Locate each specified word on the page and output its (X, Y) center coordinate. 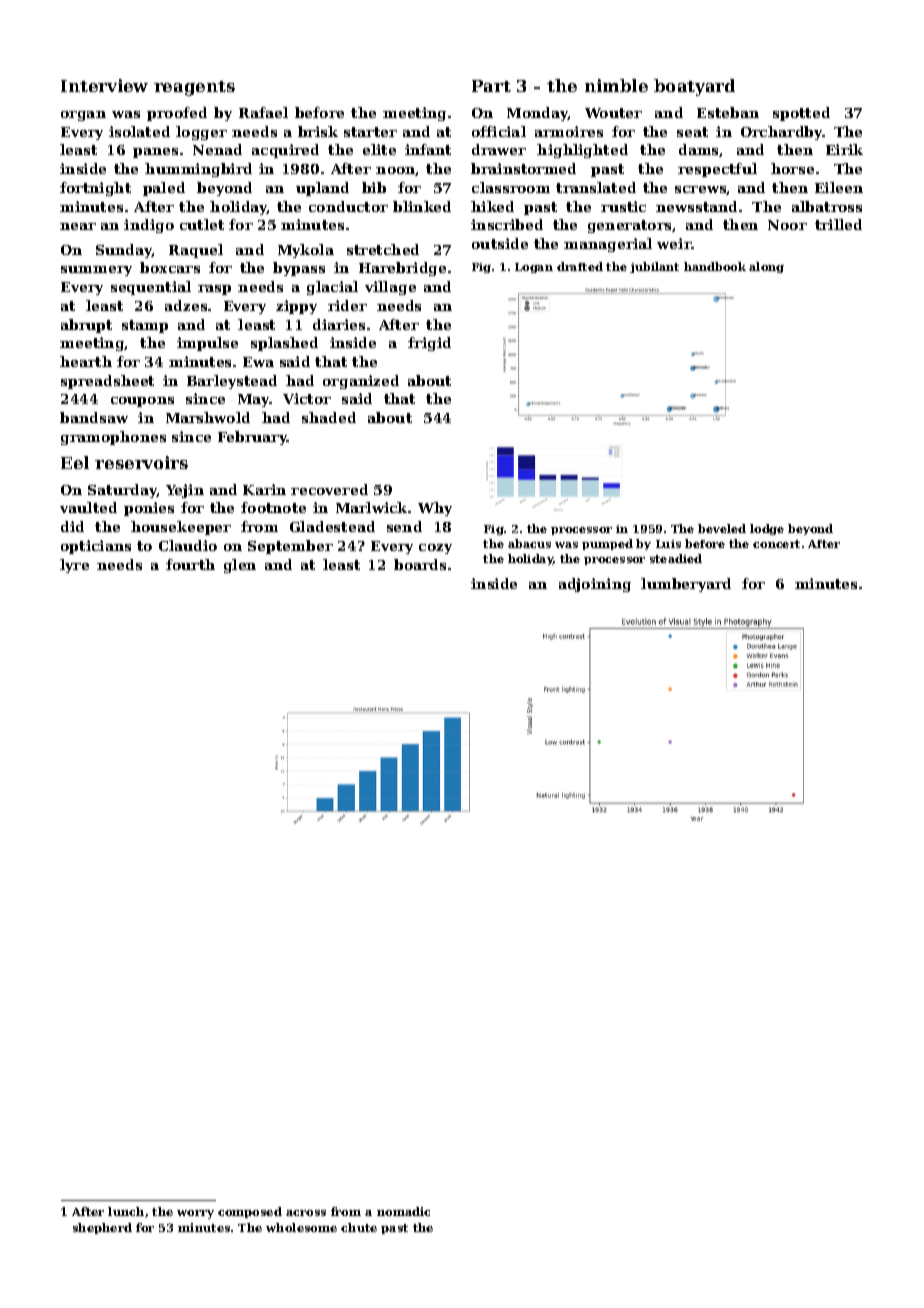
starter (370, 132)
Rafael (263, 112)
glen (240, 566)
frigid (429, 344)
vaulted (88, 507)
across (306, 1213)
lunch (126, 1211)
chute (359, 1227)
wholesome (301, 1227)
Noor (787, 225)
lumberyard (686, 585)
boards (420, 564)
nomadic (403, 1211)
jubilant (654, 267)
